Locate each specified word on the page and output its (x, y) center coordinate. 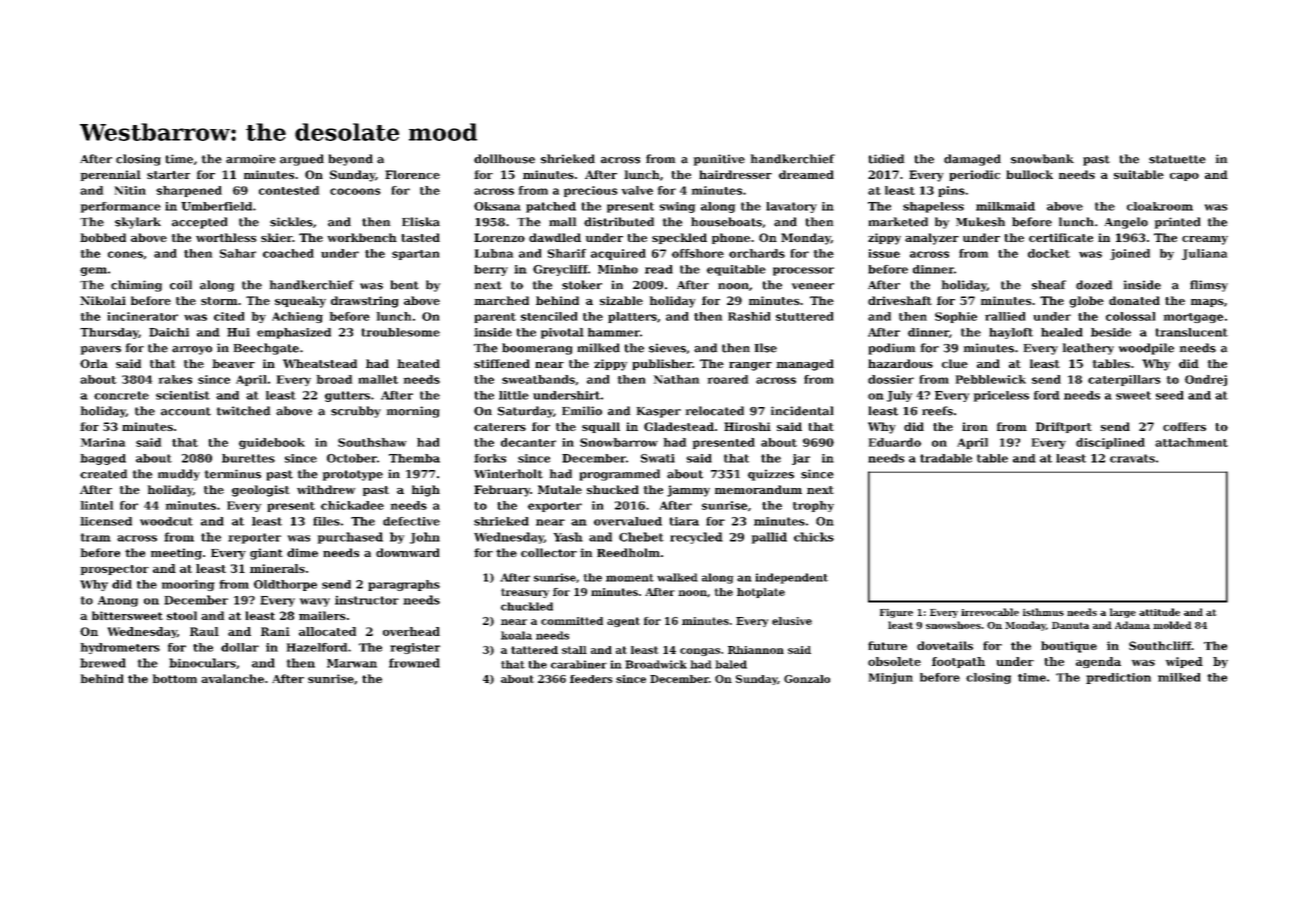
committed (572, 621)
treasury (525, 593)
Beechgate (266, 349)
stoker (582, 285)
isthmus (1043, 612)
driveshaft (900, 300)
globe (1086, 302)
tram (96, 537)
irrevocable (990, 612)
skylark (138, 223)
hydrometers (120, 648)
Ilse (766, 348)
